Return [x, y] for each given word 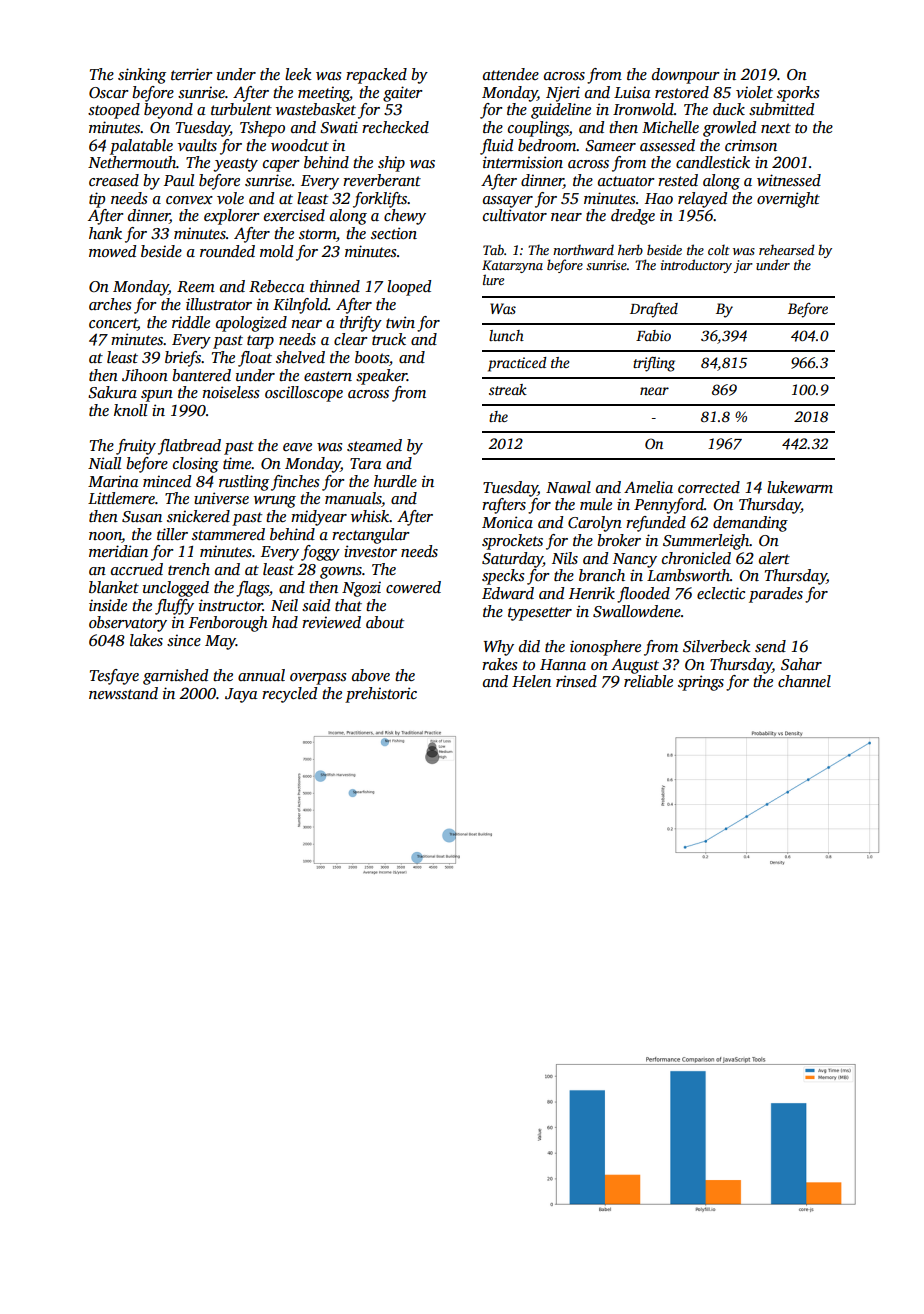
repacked [376, 76]
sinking [142, 76]
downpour [685, 76]
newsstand [123, 693]
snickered [198, 516]
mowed [112, 251]
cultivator [515, 215]
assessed [667, 145]
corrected [709, 487]
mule [596, 504]
